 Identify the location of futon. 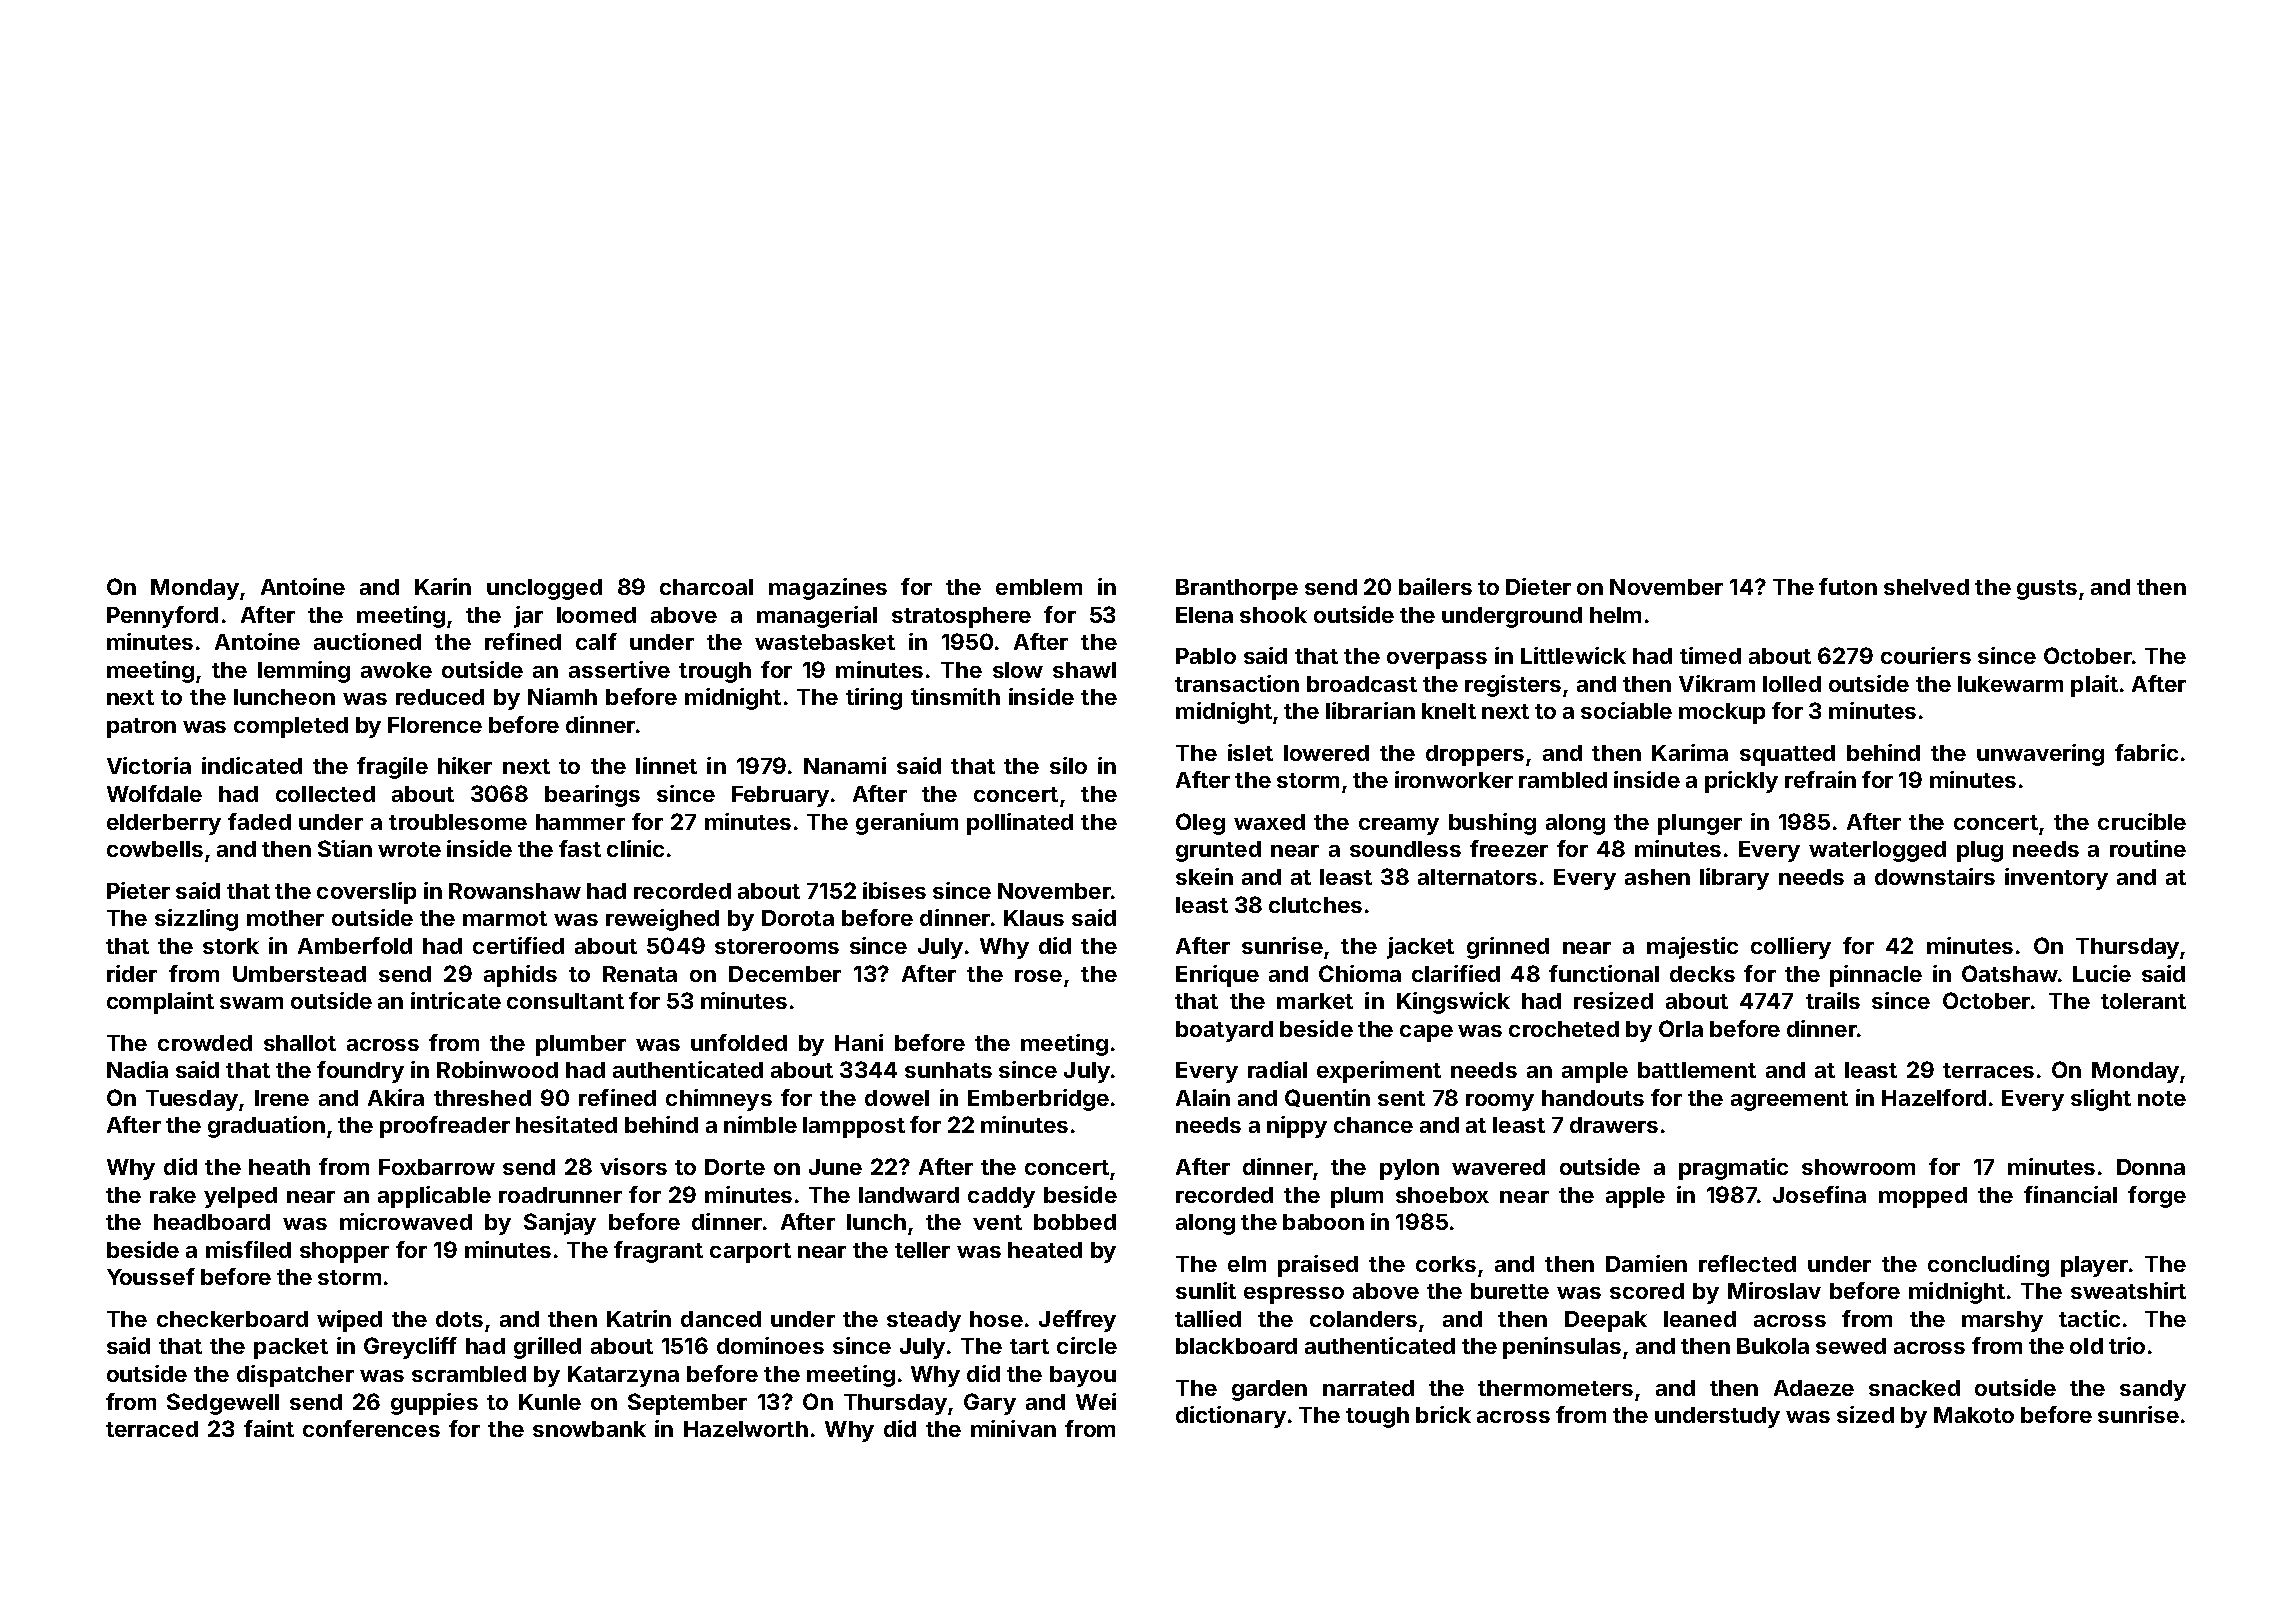
(1848, 586).
